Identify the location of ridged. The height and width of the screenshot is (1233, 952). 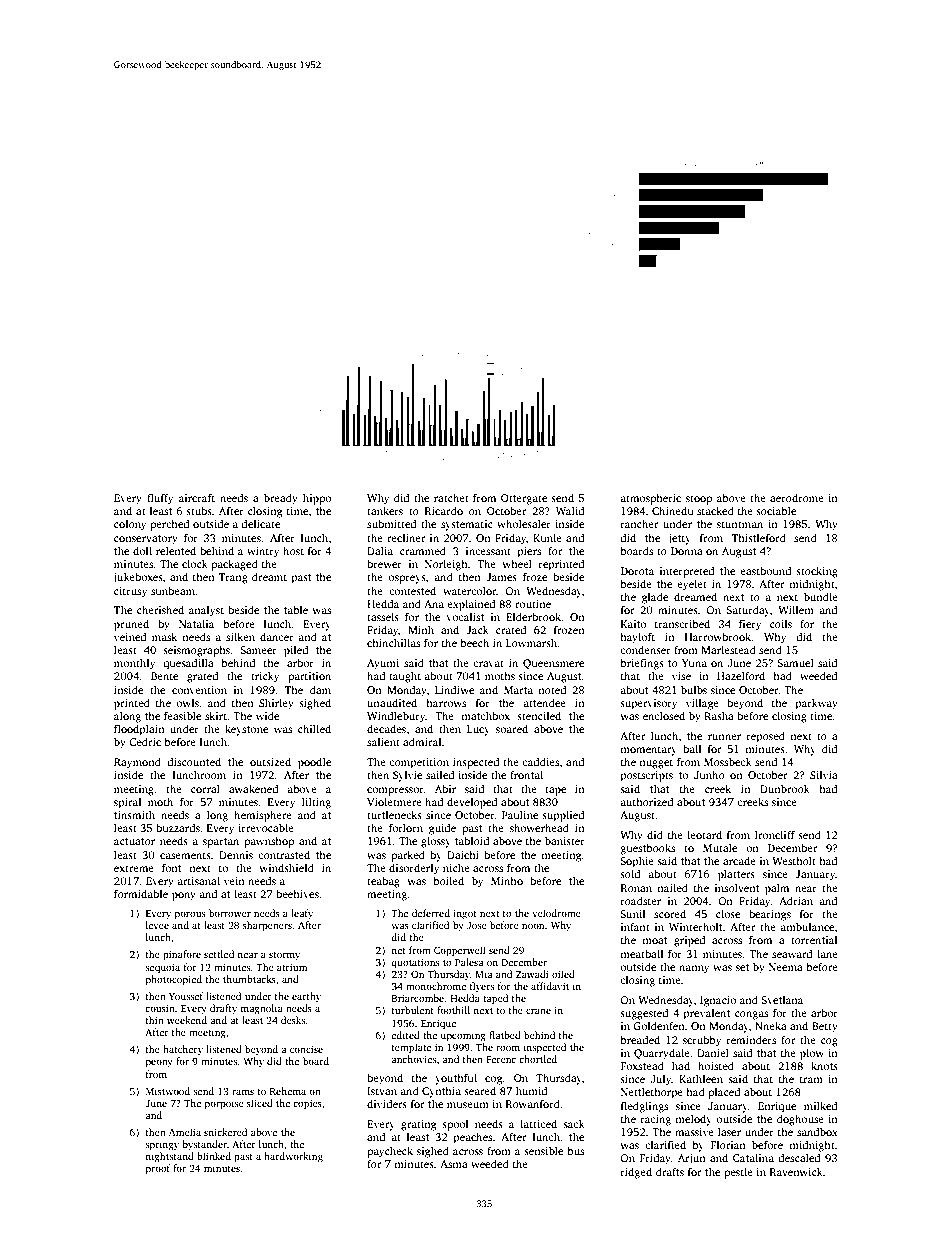
(636, 1173).
